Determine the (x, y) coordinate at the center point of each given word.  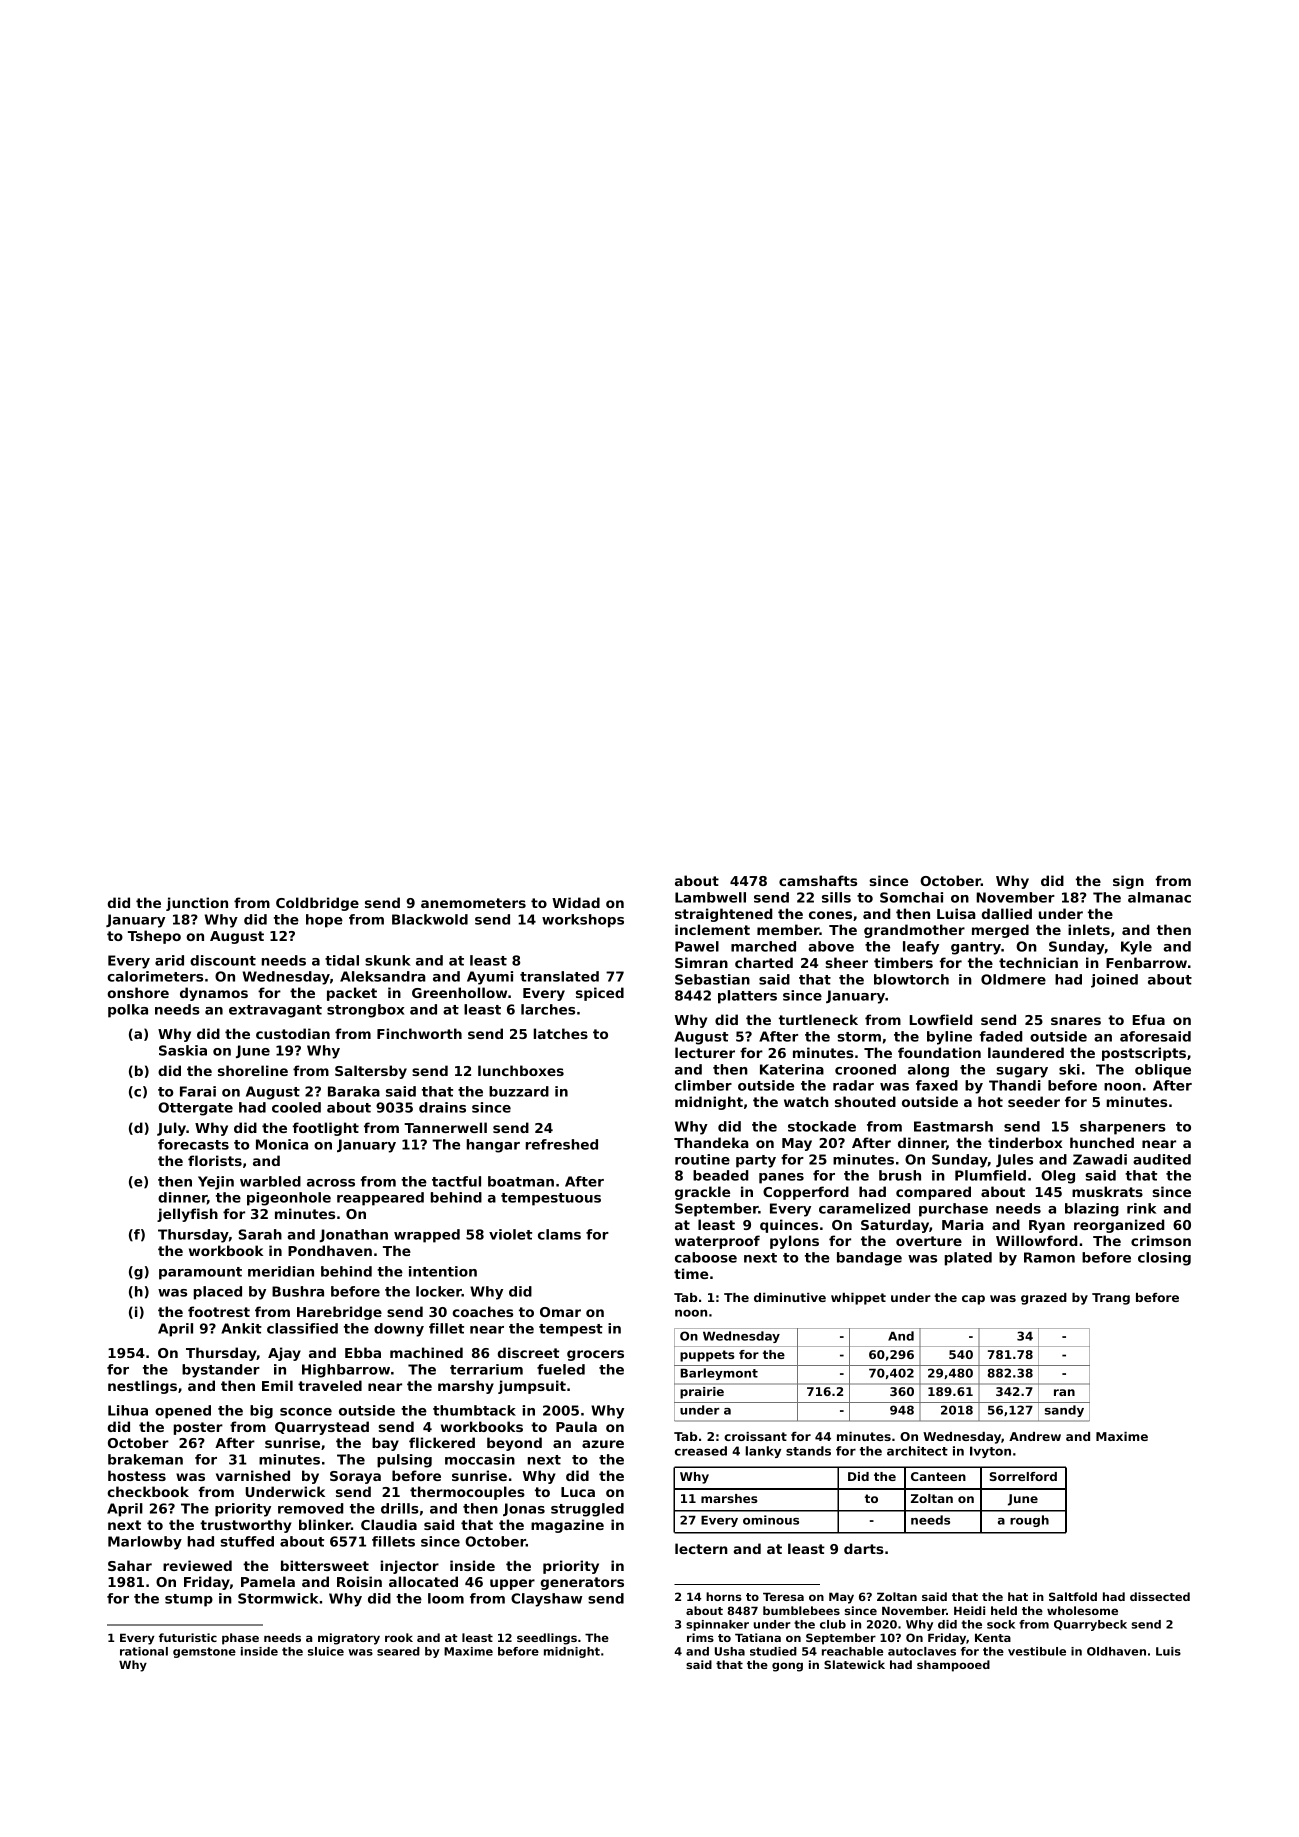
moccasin (480, 1459)
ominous (771, 1520)
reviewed (197, 1565)
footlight (326, 1129)
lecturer (705, 1052)
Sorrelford (1023, 1476)
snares (1076, 1021)
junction (197, 904)
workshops (583, 921)
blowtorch (911, 979)
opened (183, 1412)
